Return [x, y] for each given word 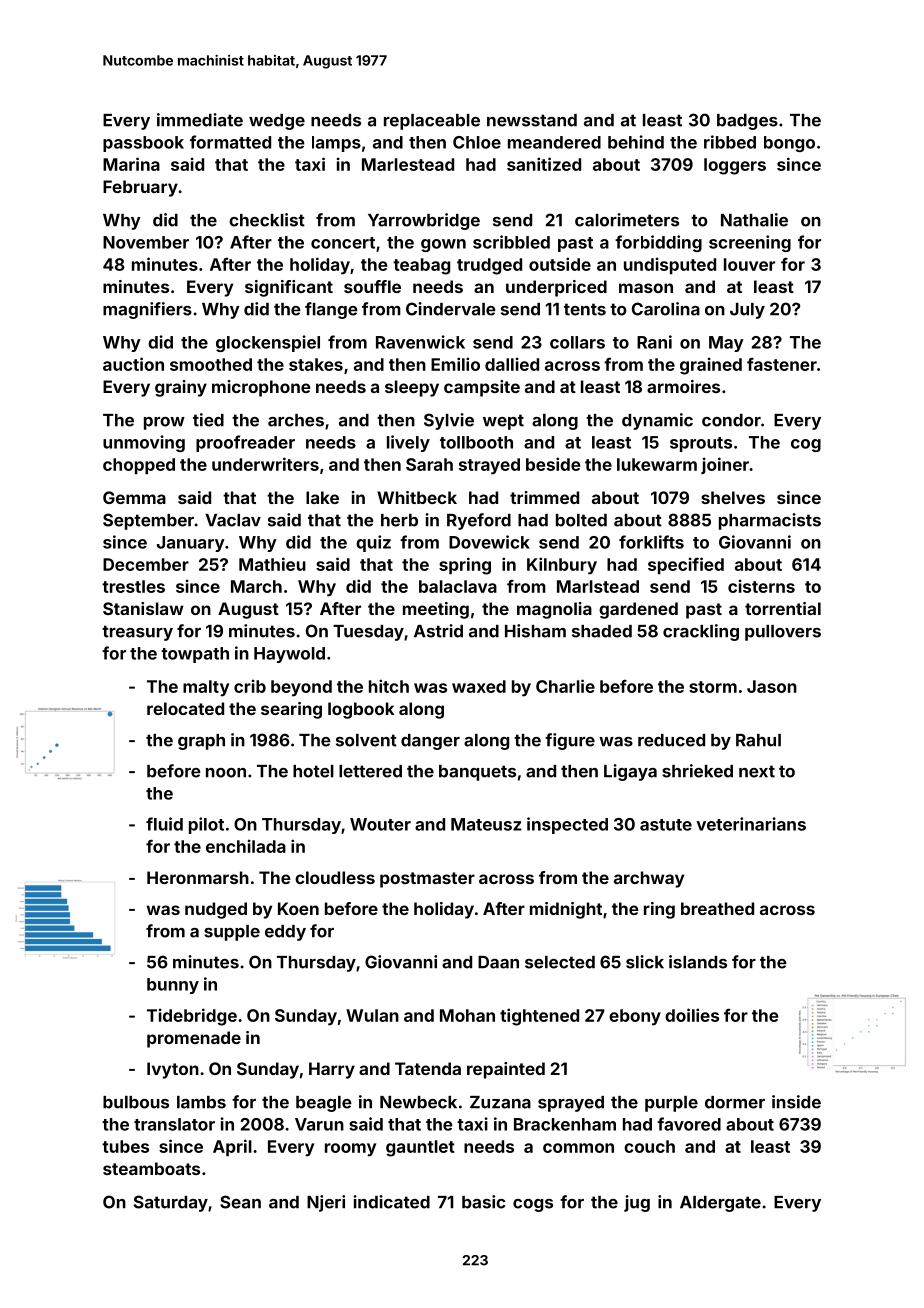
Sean [240, 1202]
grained [711, 366]
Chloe [477, 142]
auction [133, 364]
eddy [285, 933]
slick [645, 962]
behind [636, 142]
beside [553, 464]
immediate [200, 120]
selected [560, 962]
